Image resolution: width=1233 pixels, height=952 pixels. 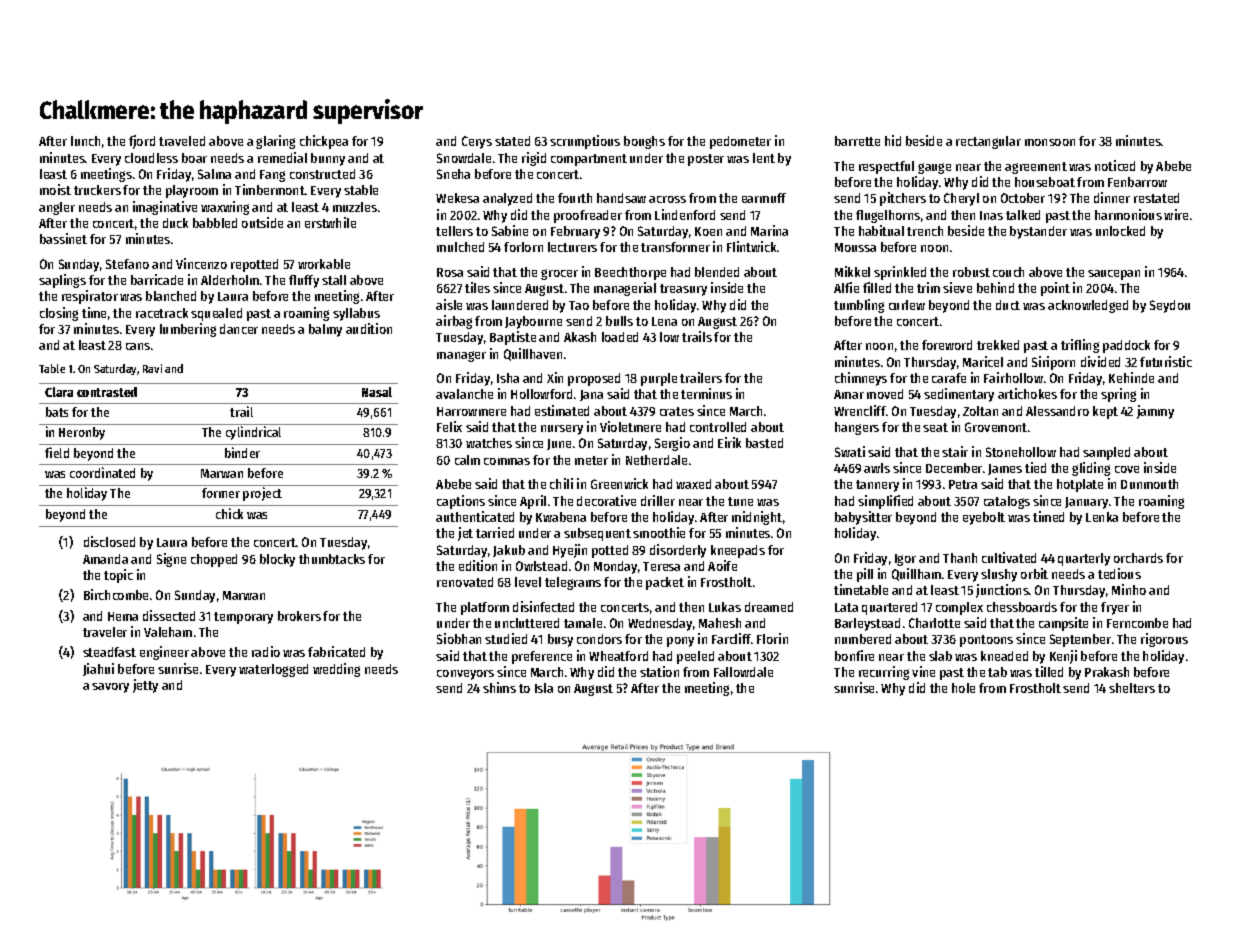 What do you see at coordinates (988, 142) in the page?
I see `rectangular` at bounding box center [988, 142].
